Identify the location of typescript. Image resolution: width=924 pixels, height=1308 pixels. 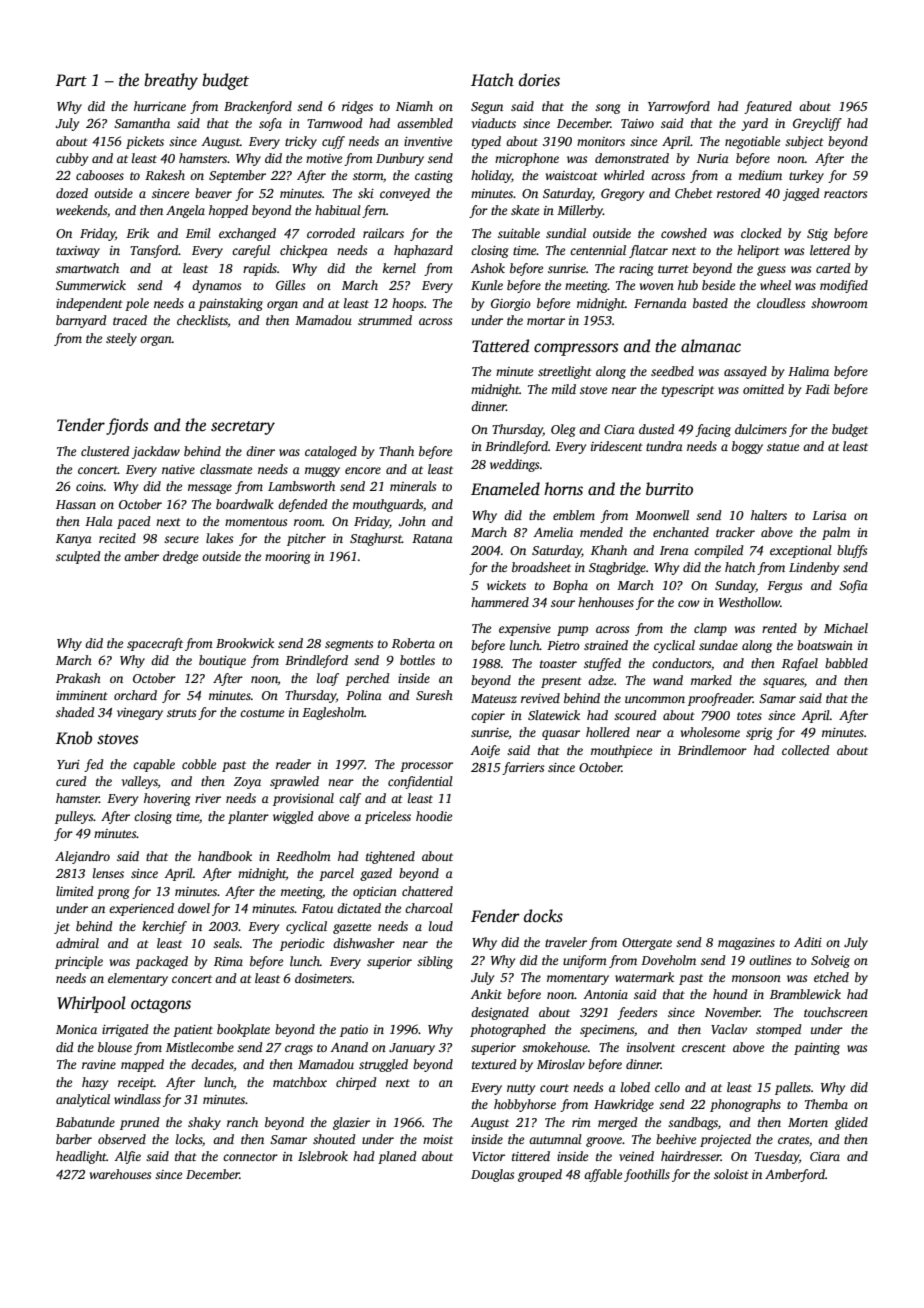
(688, 391).
